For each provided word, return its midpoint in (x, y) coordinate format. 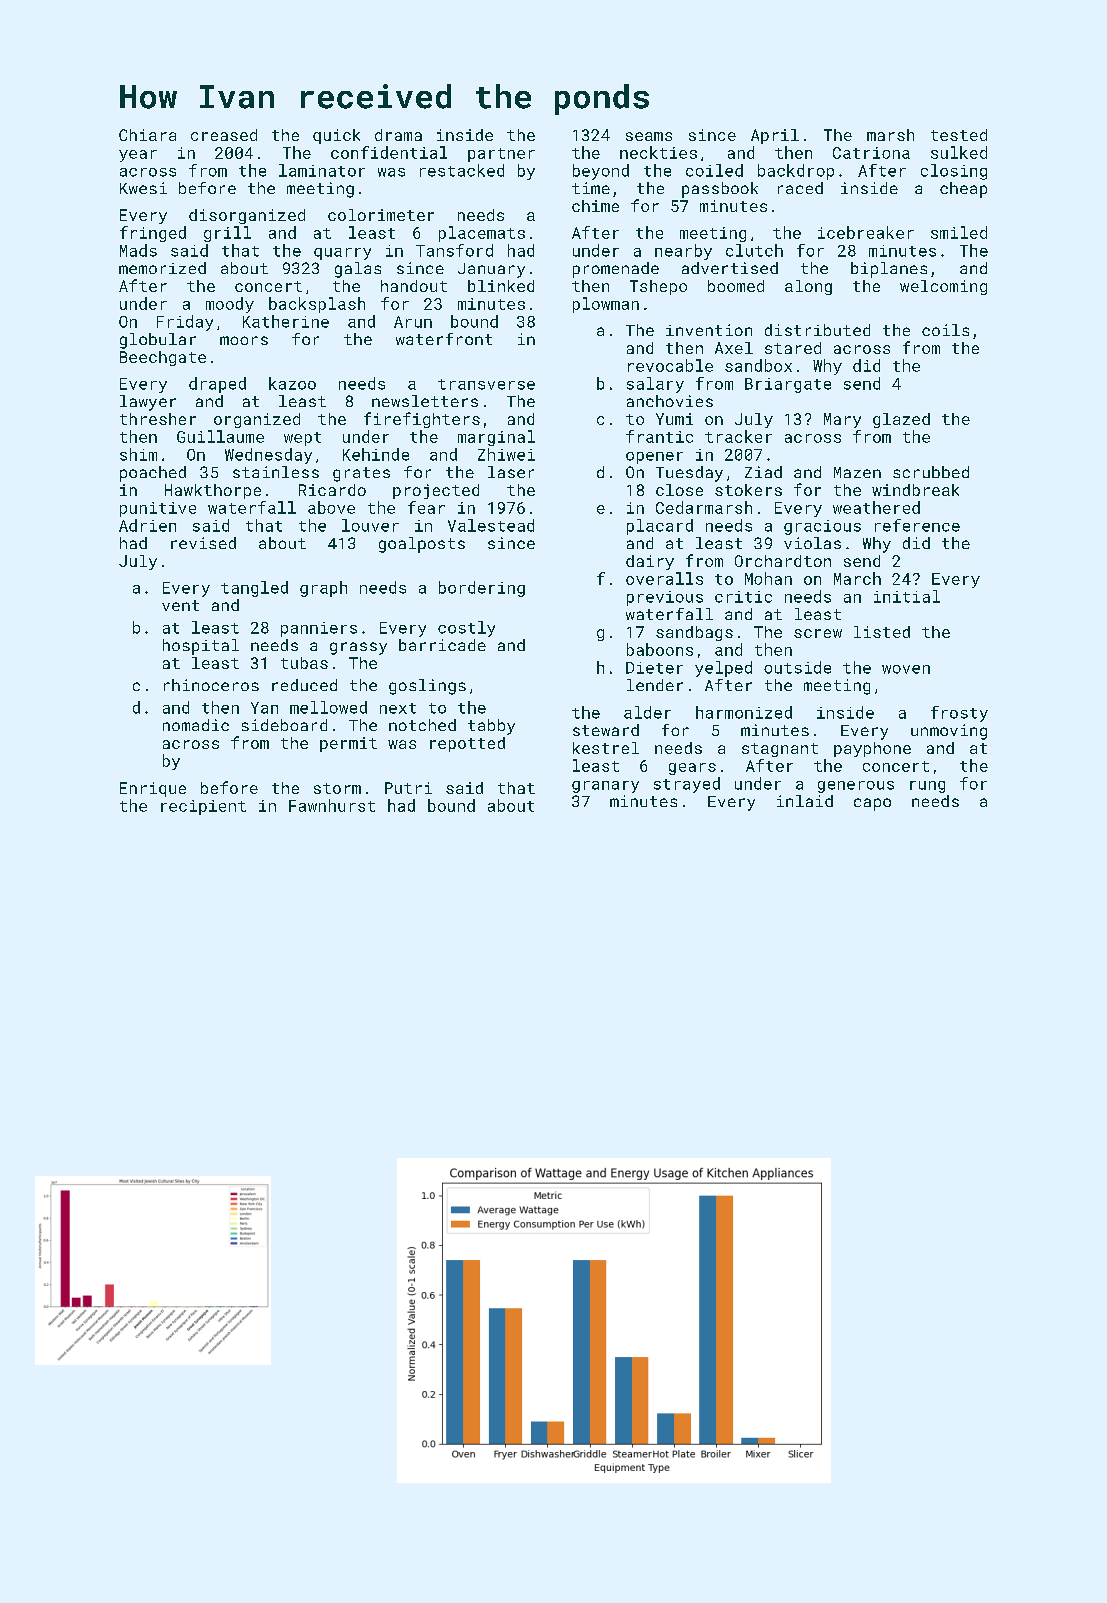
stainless (276, 472)
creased (224, 135)
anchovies (670, 401)
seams (649, 136)
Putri (408, 788)
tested (959, 135)
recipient (203, 807)
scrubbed (931, 472)
